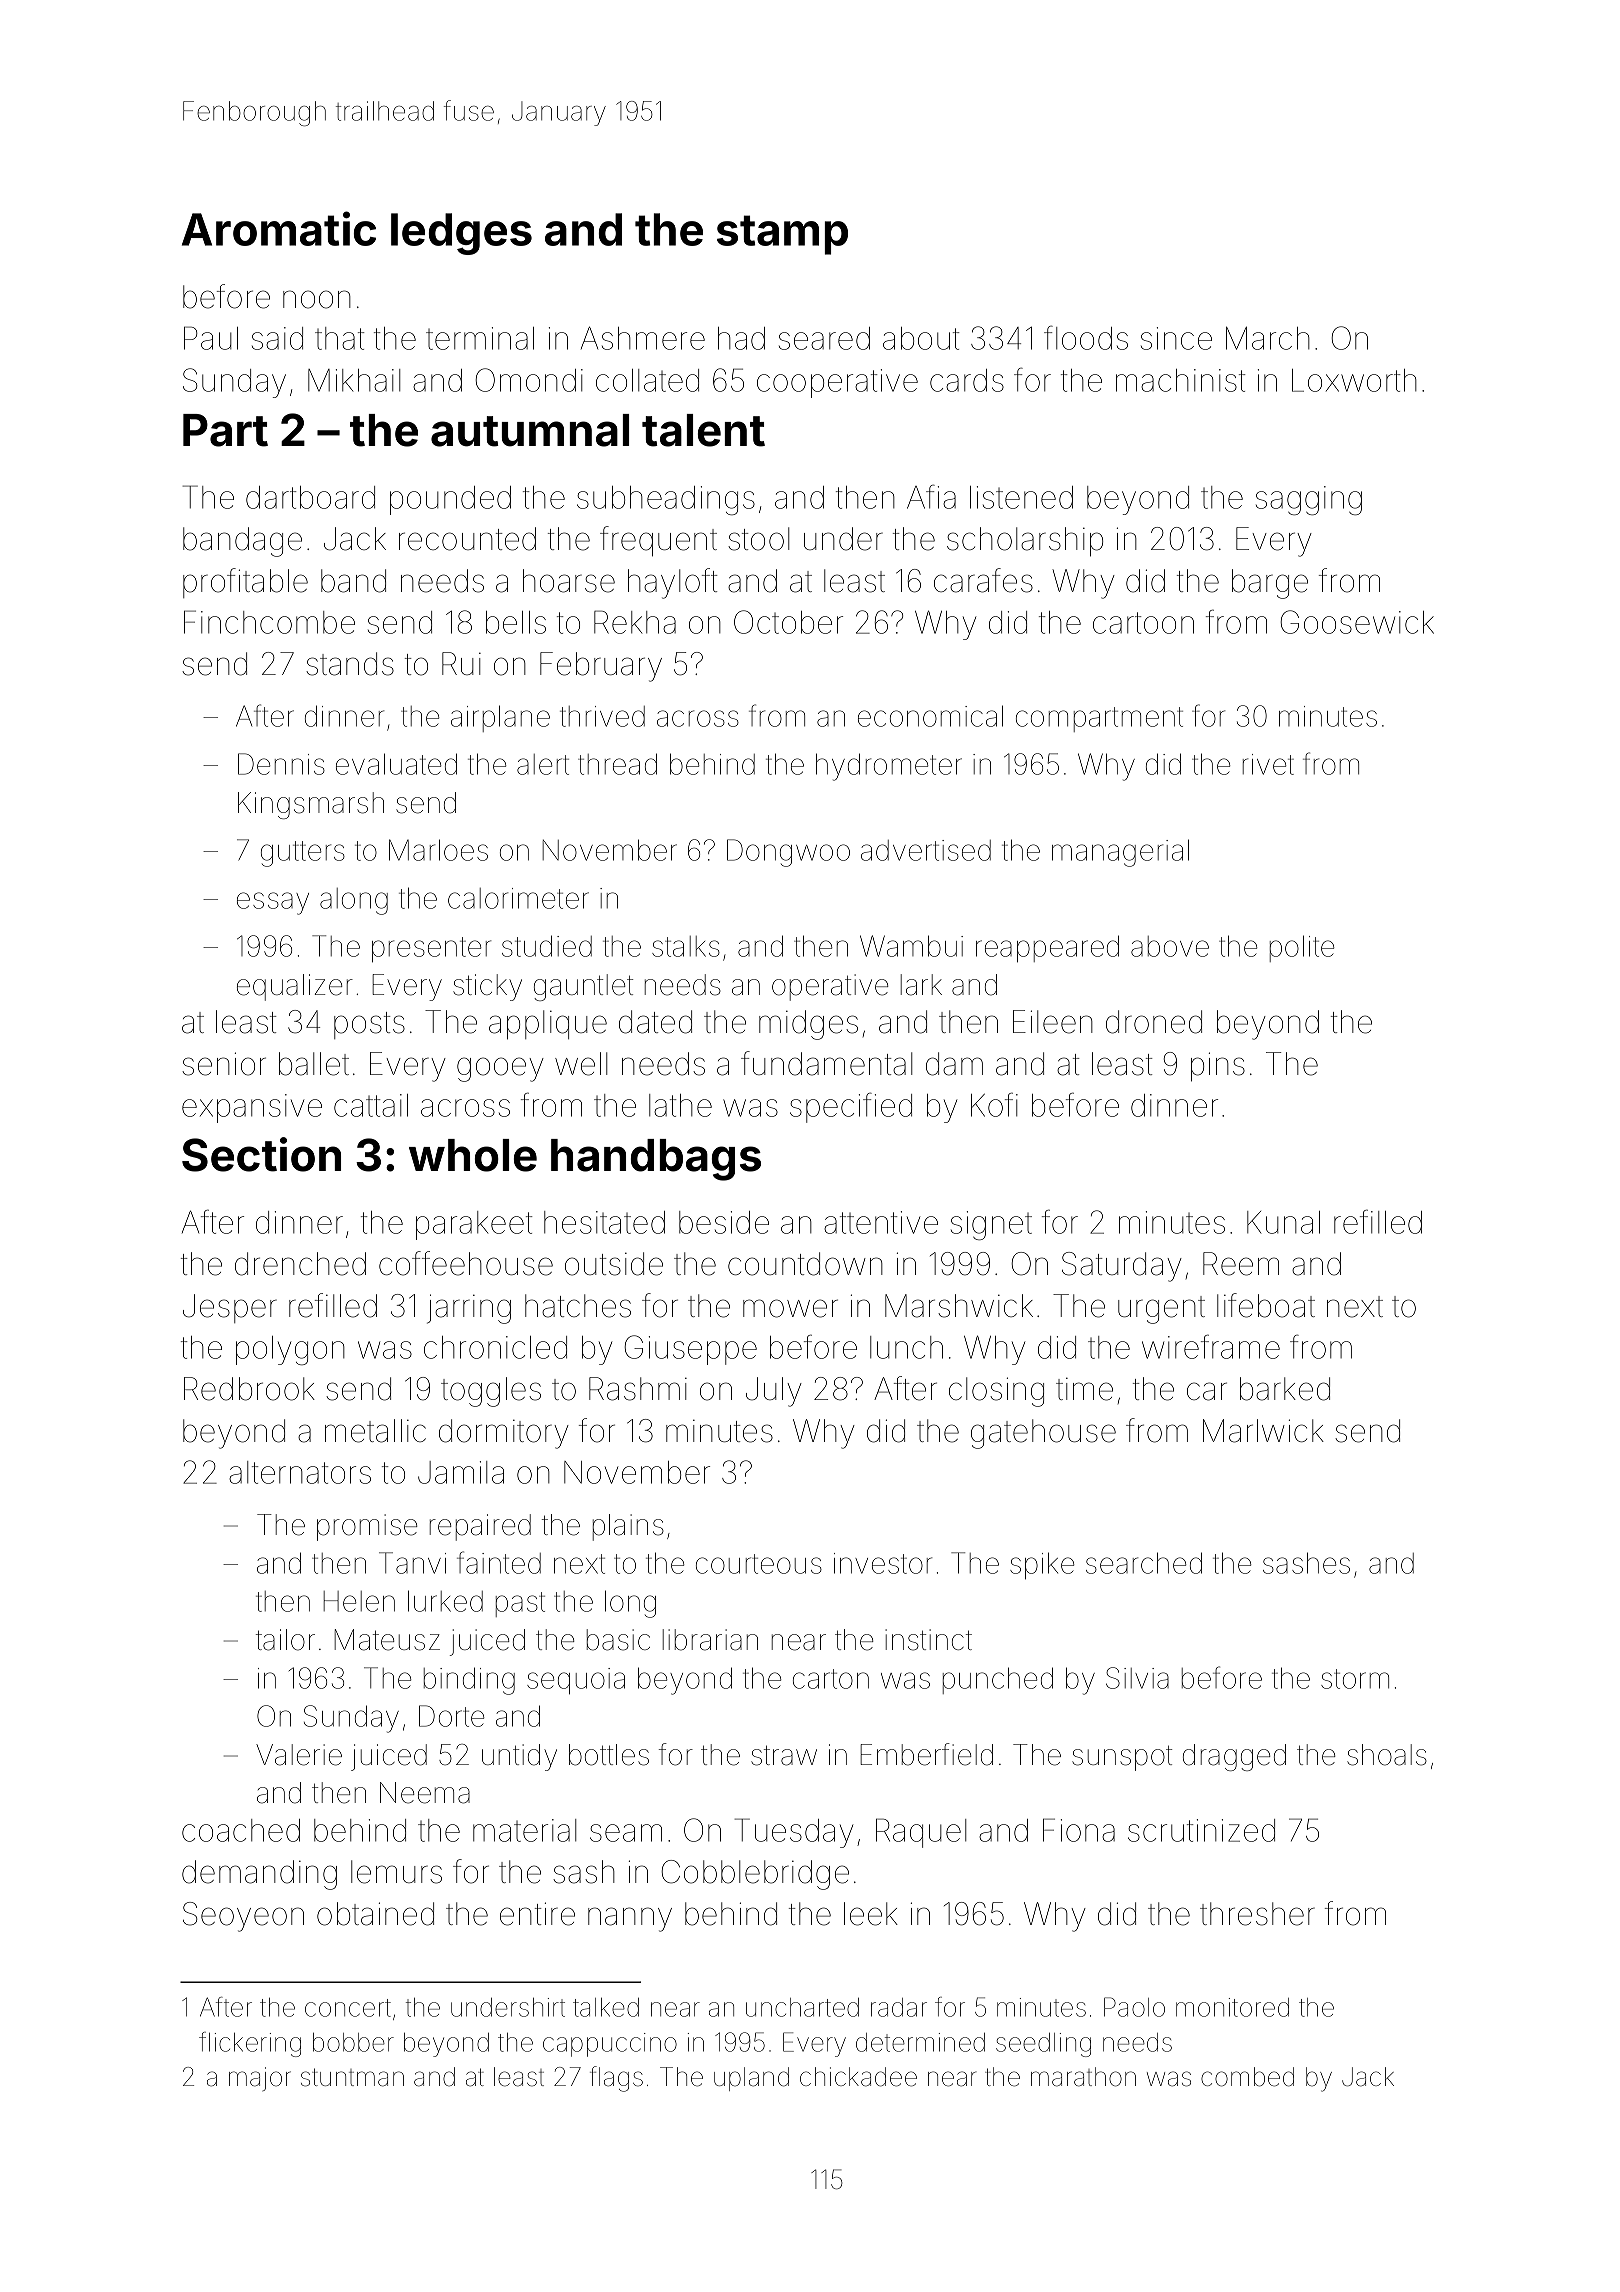 The image size is (1620, 2292). What do you see at coordinates (474, 1225) in the image?
I see `parakeet` at bounding box center [474, 1225].
